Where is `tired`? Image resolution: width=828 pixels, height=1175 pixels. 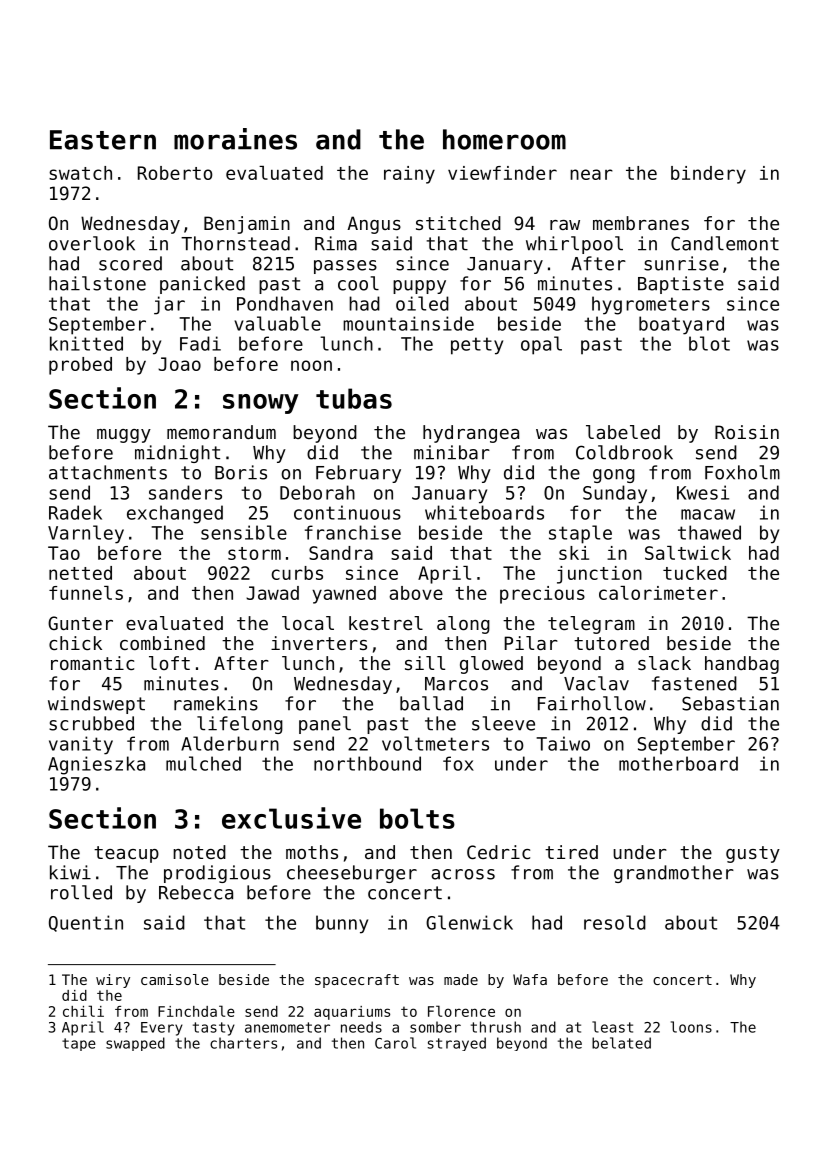 tired is located at coordinates (571, 852).
